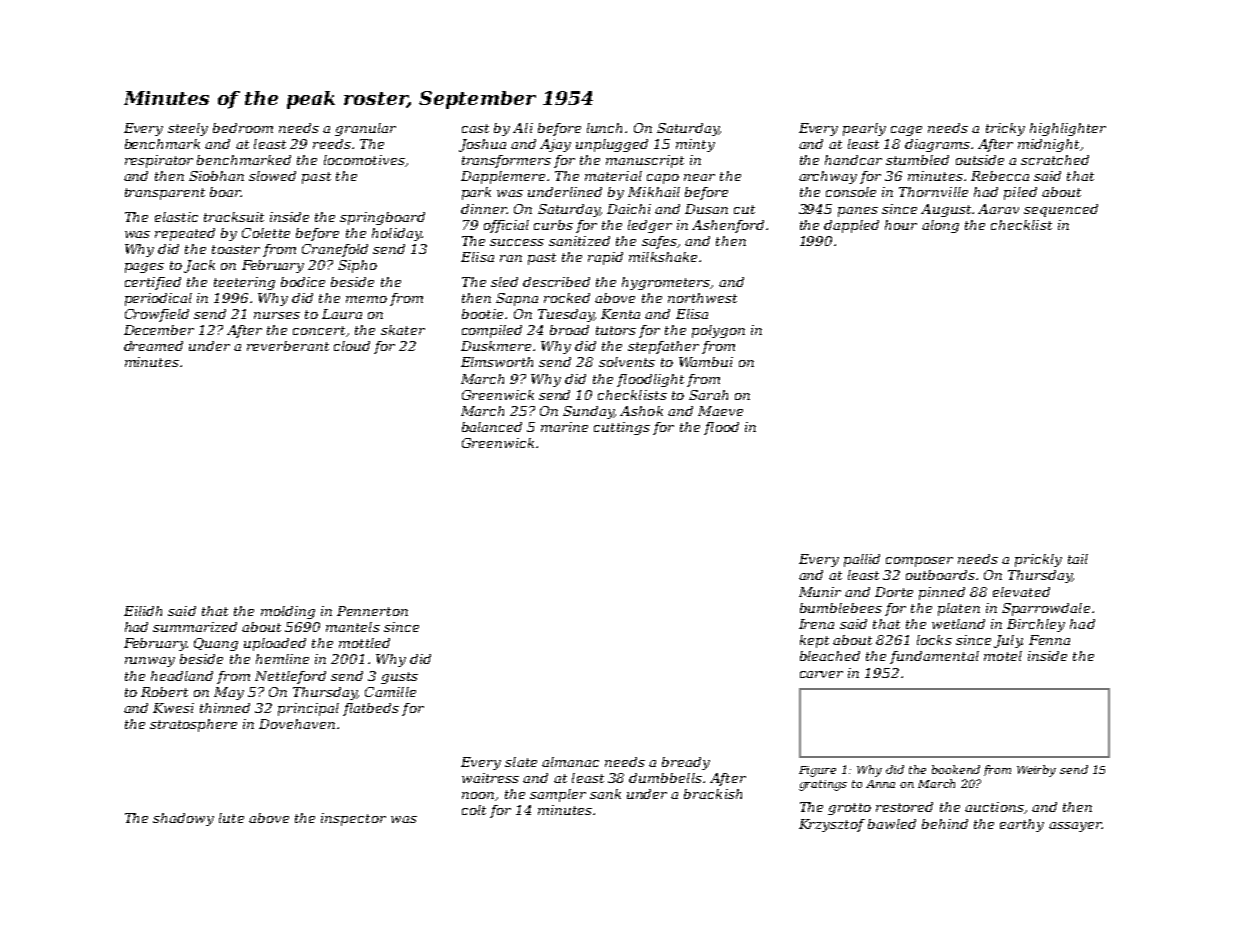  What do you see at coordinates (153, 346) in the screenshot?
I see `dreamed` at bounding box center [153, 346].
